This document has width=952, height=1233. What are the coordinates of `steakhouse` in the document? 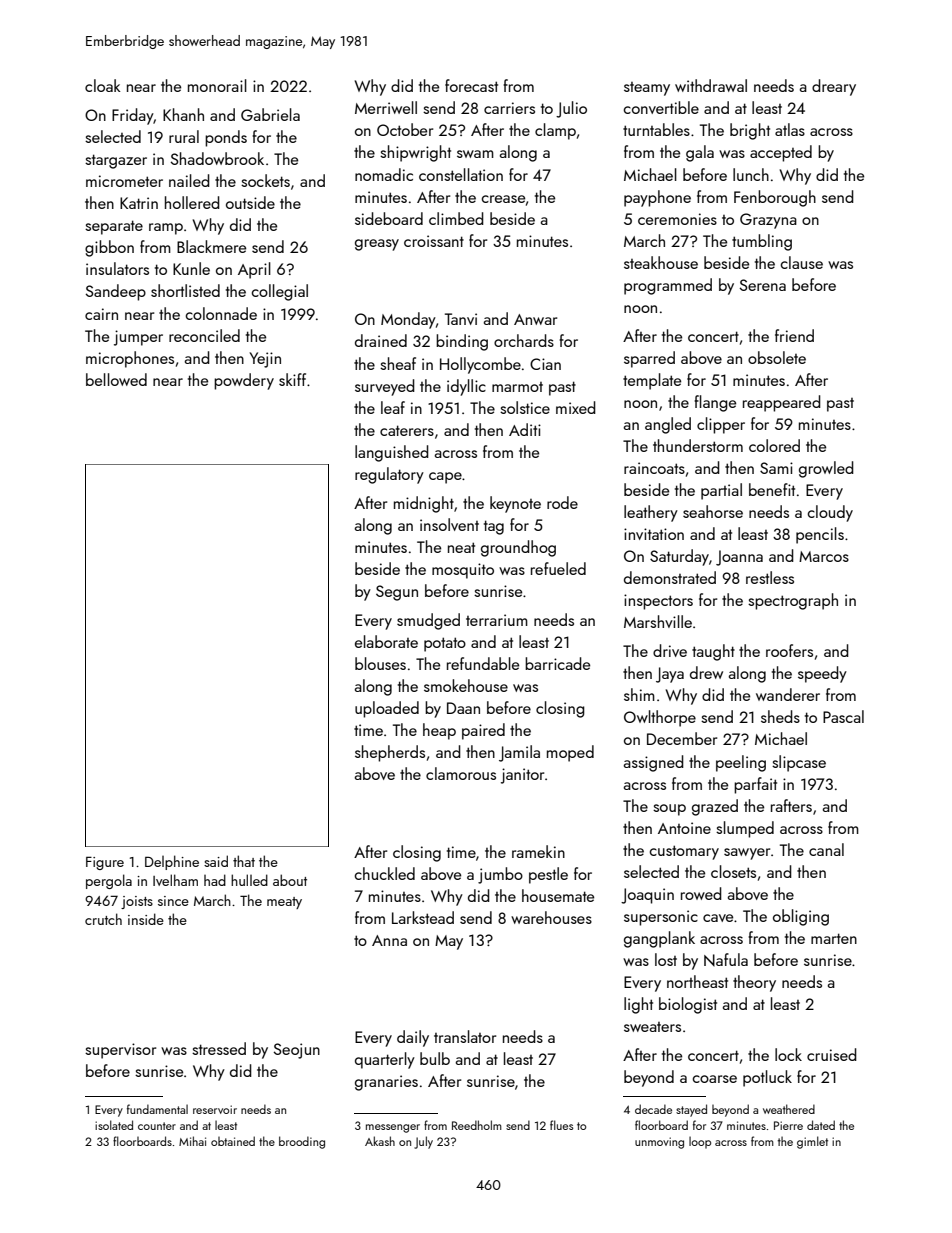 It's located at (661, 262).
